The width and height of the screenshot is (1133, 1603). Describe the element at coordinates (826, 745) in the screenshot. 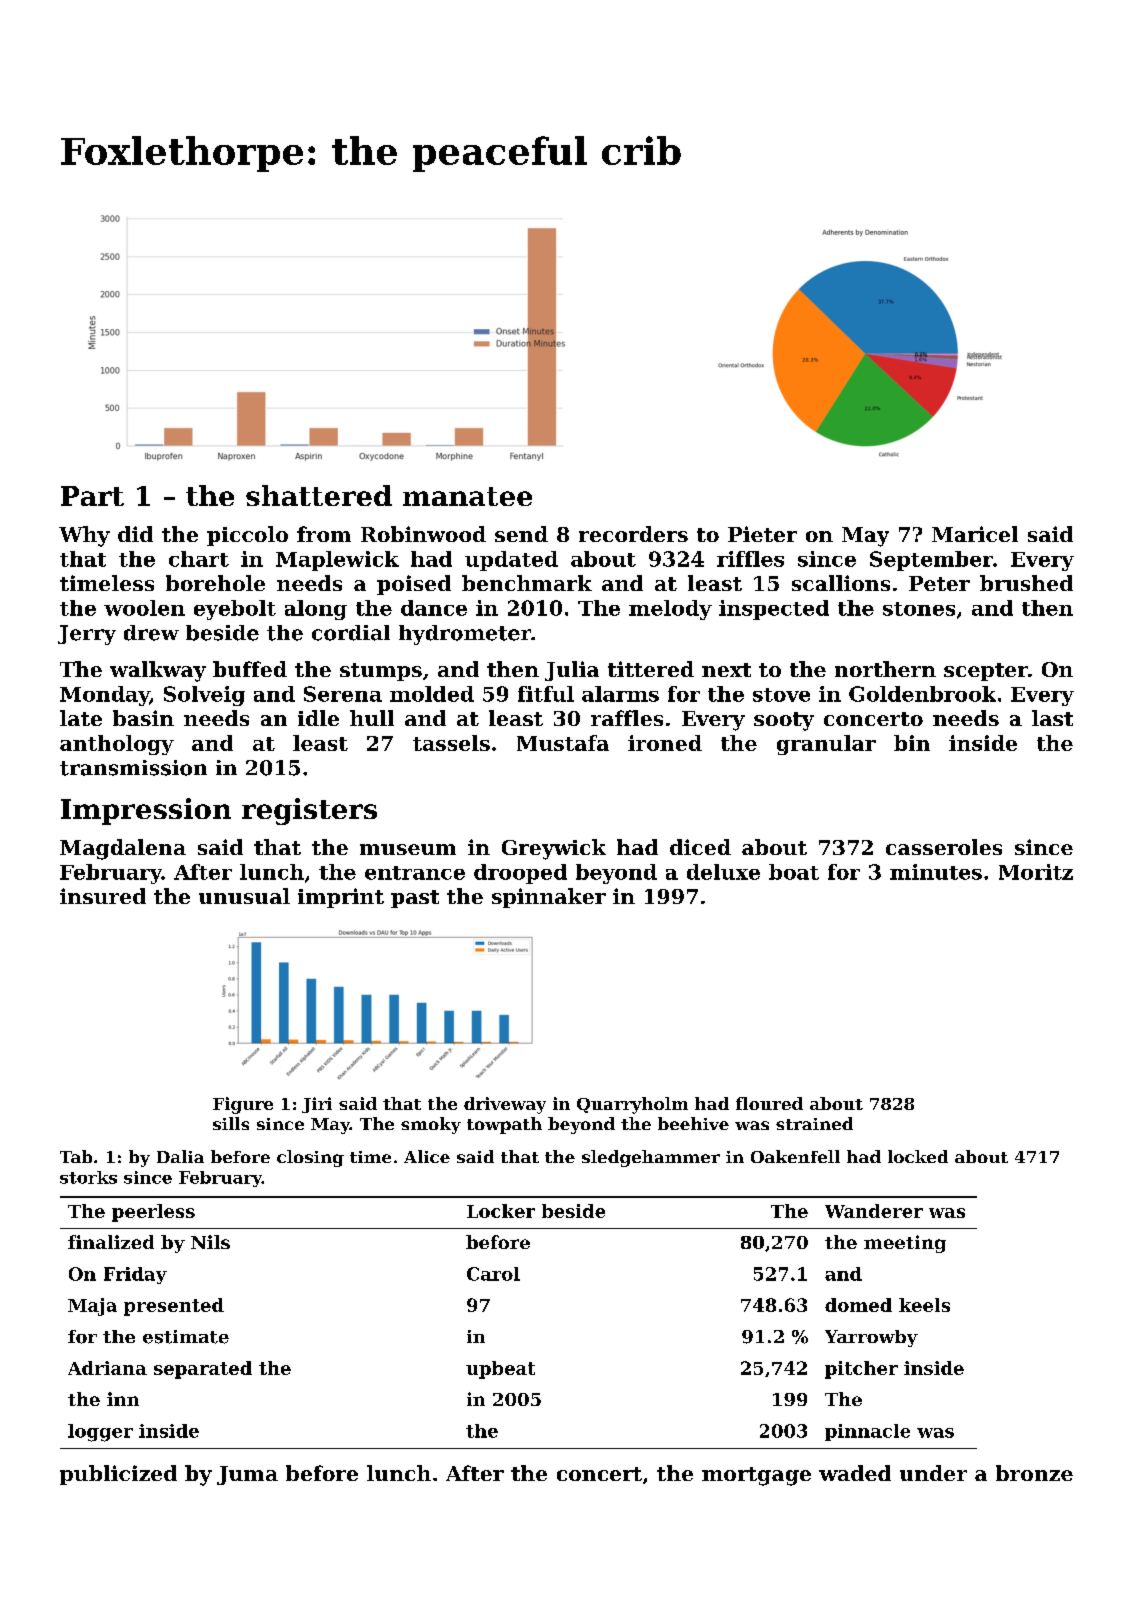

I see `granular` at that location.
